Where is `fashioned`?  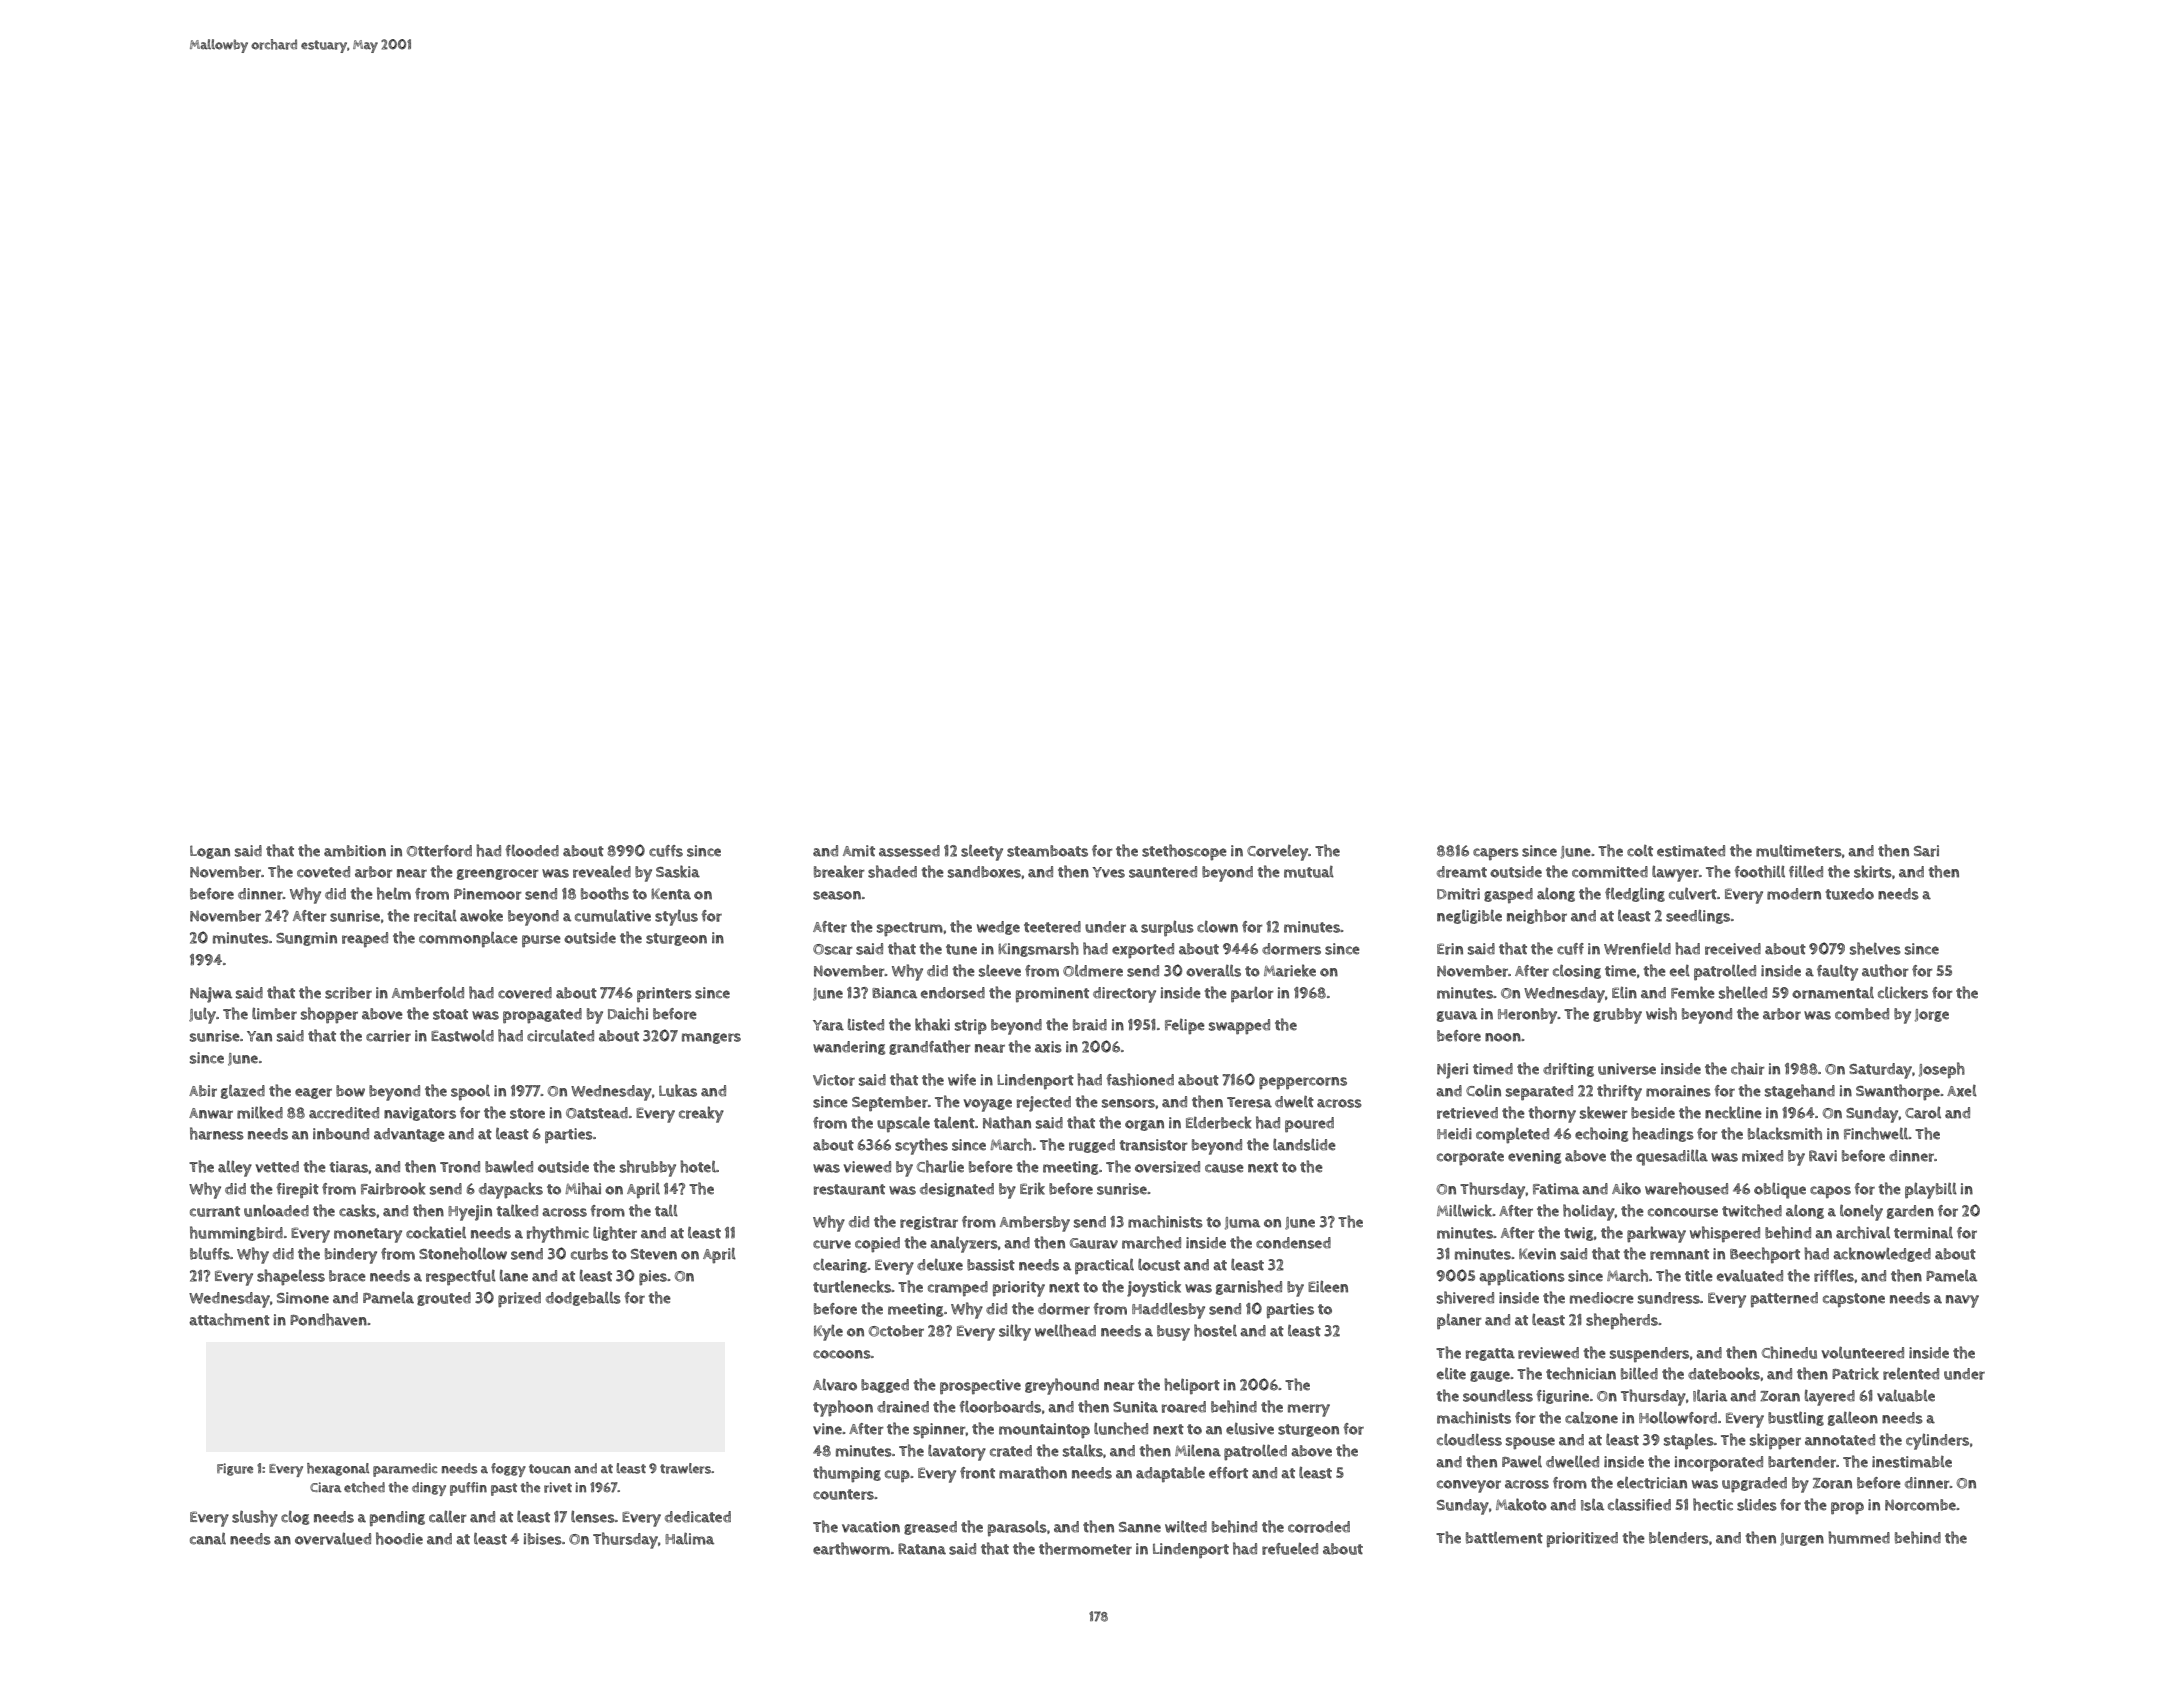
fashioned is located at coordinates (1140, 1079).
